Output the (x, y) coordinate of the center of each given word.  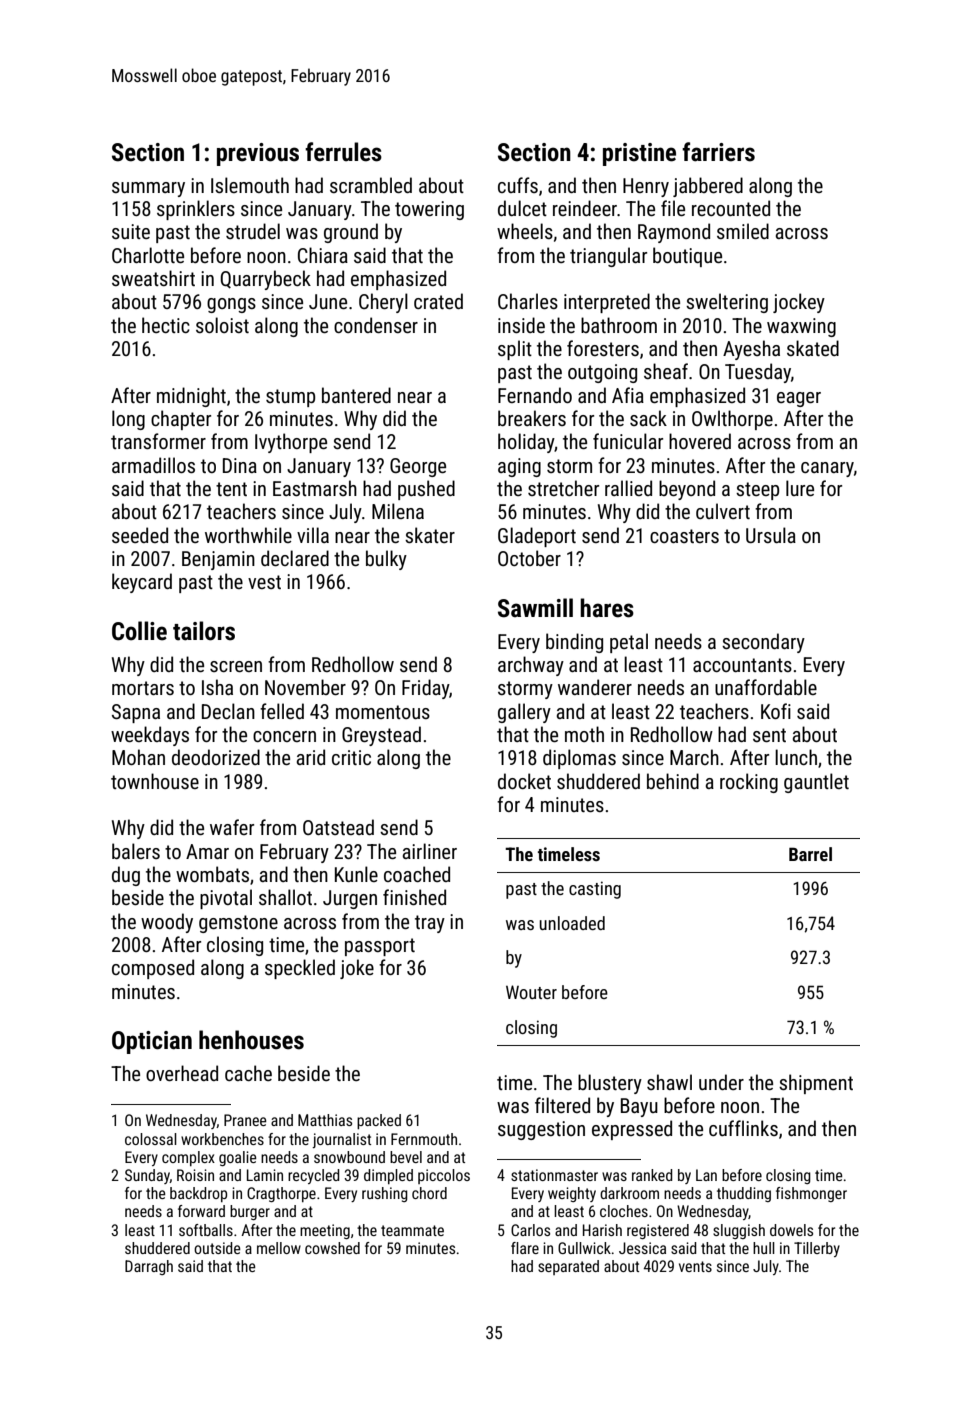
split (515, 350)
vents (695, 1266)
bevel (406, 1157)
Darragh (149, 1267)
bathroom (619, 325)
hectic (166, 325)
